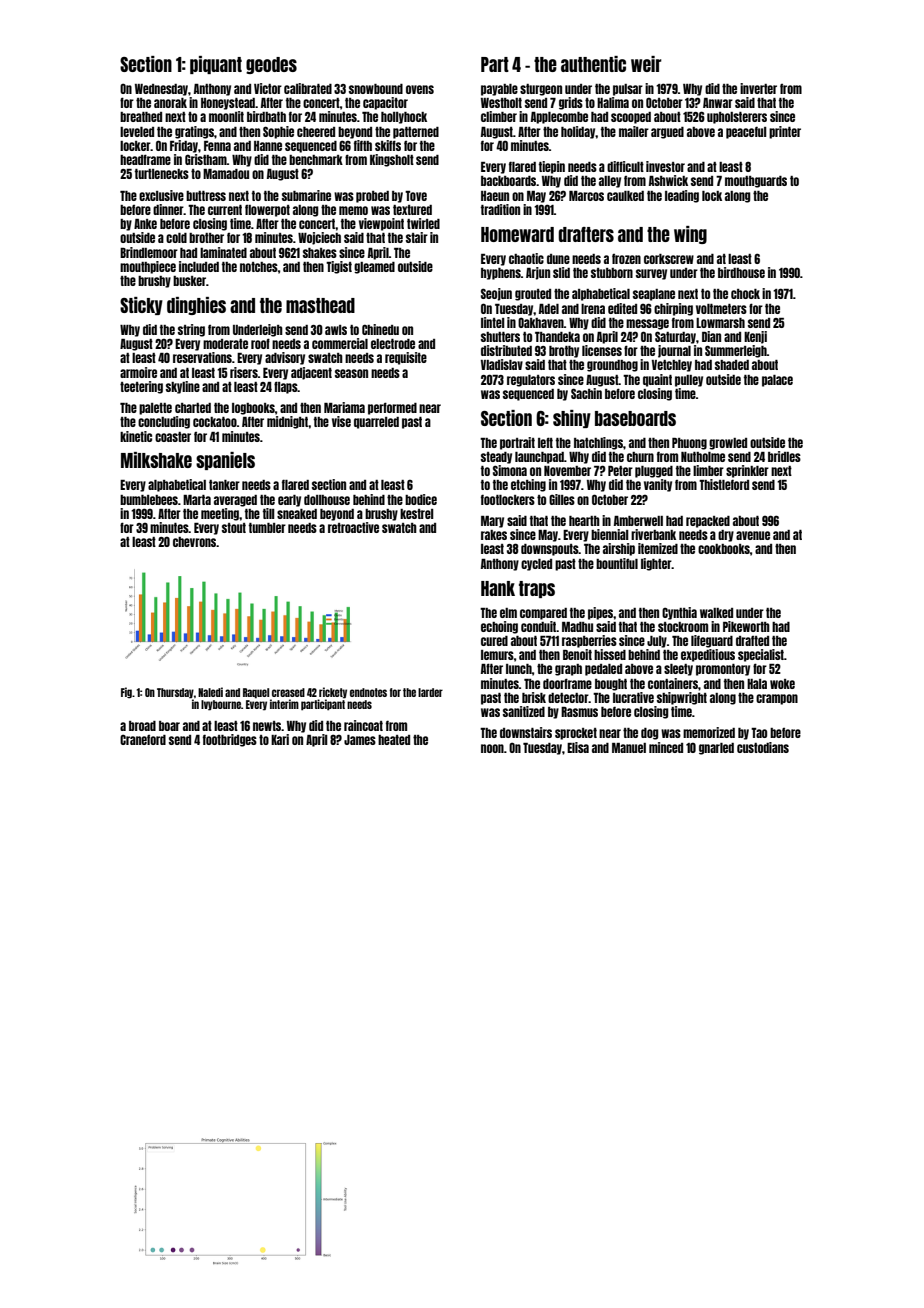  What do you see at coordinates (665, 166) in the document?
I see `investor` at bounding box center [665, 166].
